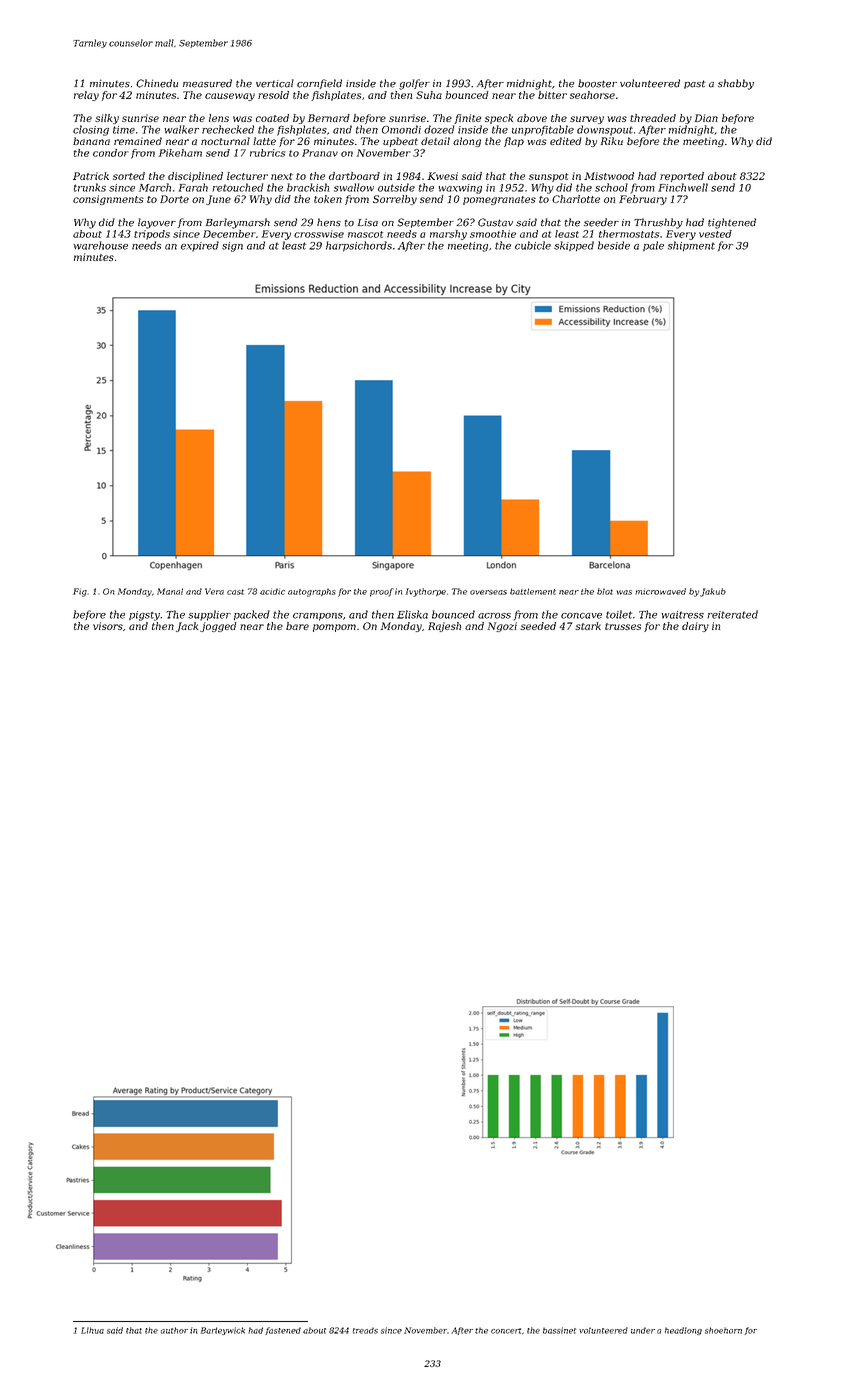  I want to click on harpsichords, so click(359, 246).
